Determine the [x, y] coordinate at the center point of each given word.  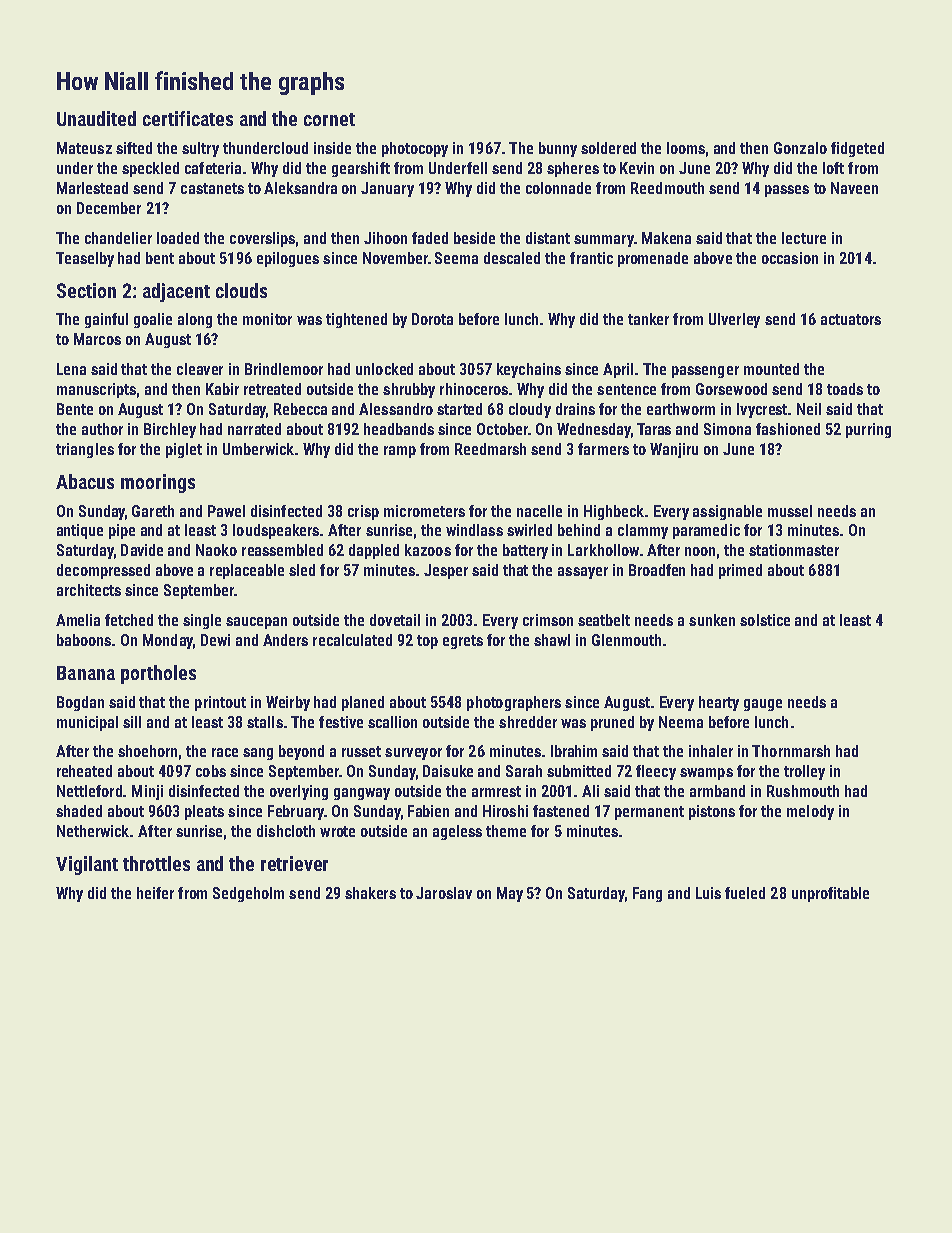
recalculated [352, 640]
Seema [456, 258]
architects [89, 590]
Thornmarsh [791, 751]
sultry [200, 149]
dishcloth [286, 831]
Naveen [854, 188]
